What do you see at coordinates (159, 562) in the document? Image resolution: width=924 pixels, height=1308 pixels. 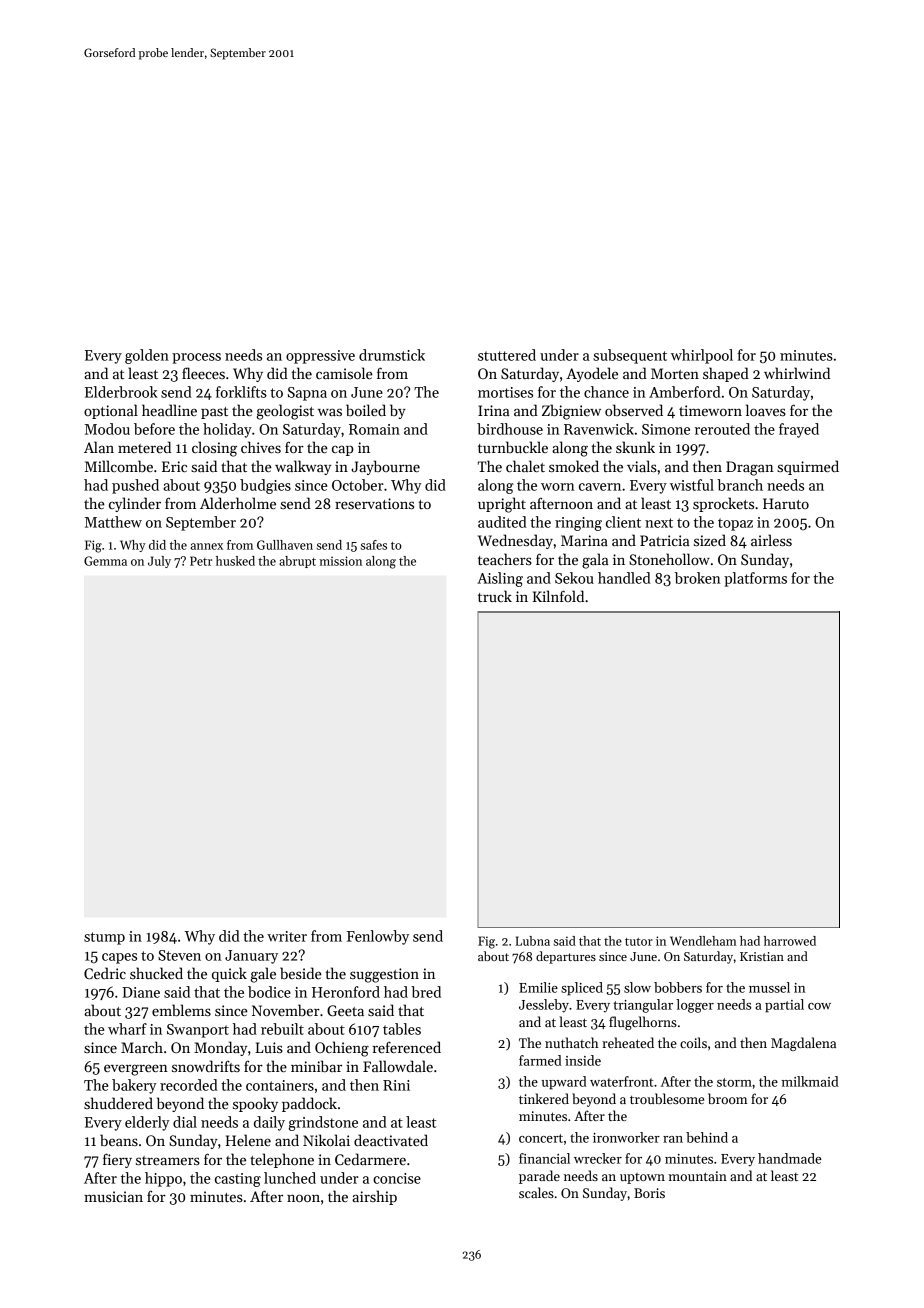 I see `July` at bounding box center [159, 562].
